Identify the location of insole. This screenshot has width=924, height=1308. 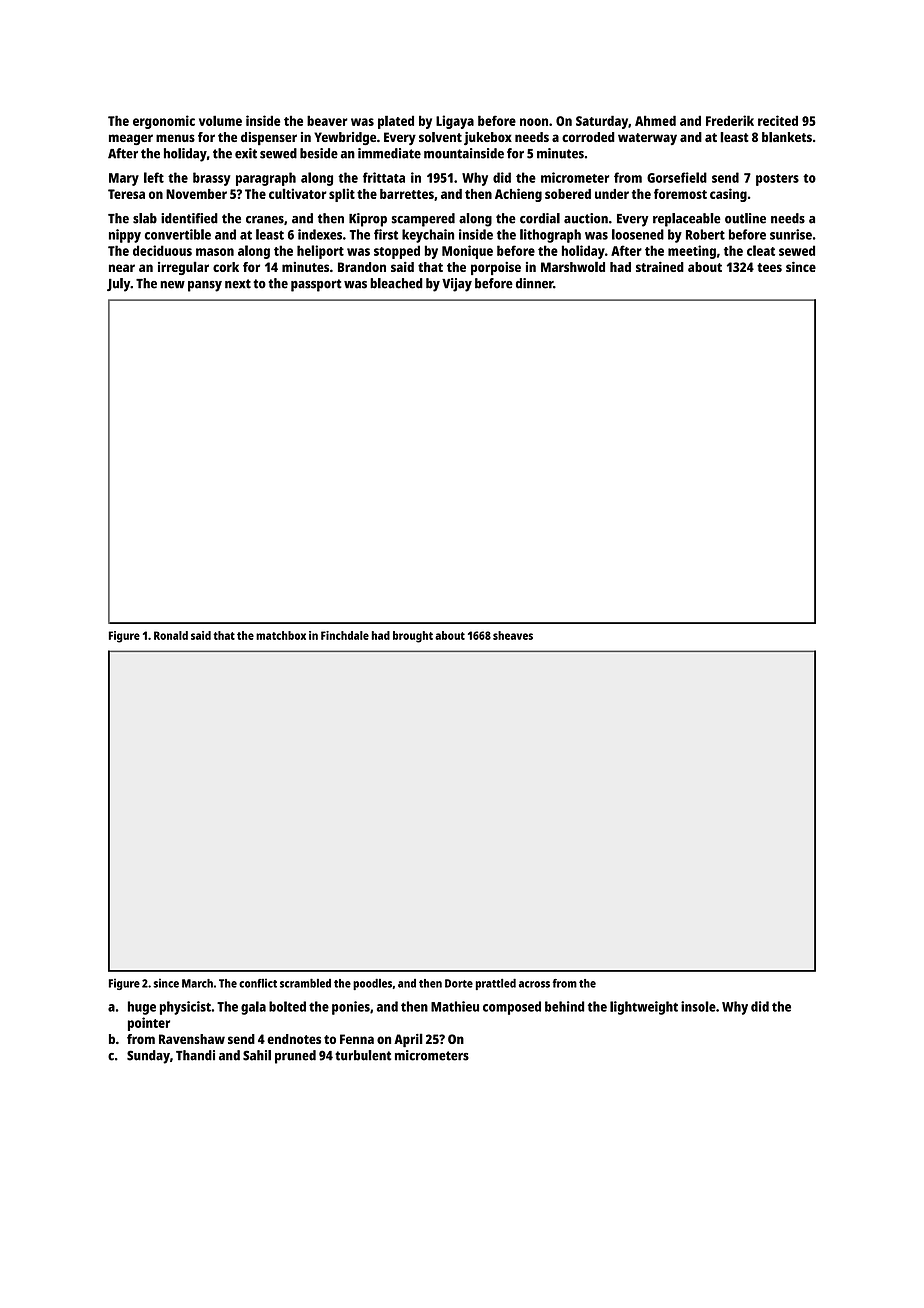
(698, 1006).
